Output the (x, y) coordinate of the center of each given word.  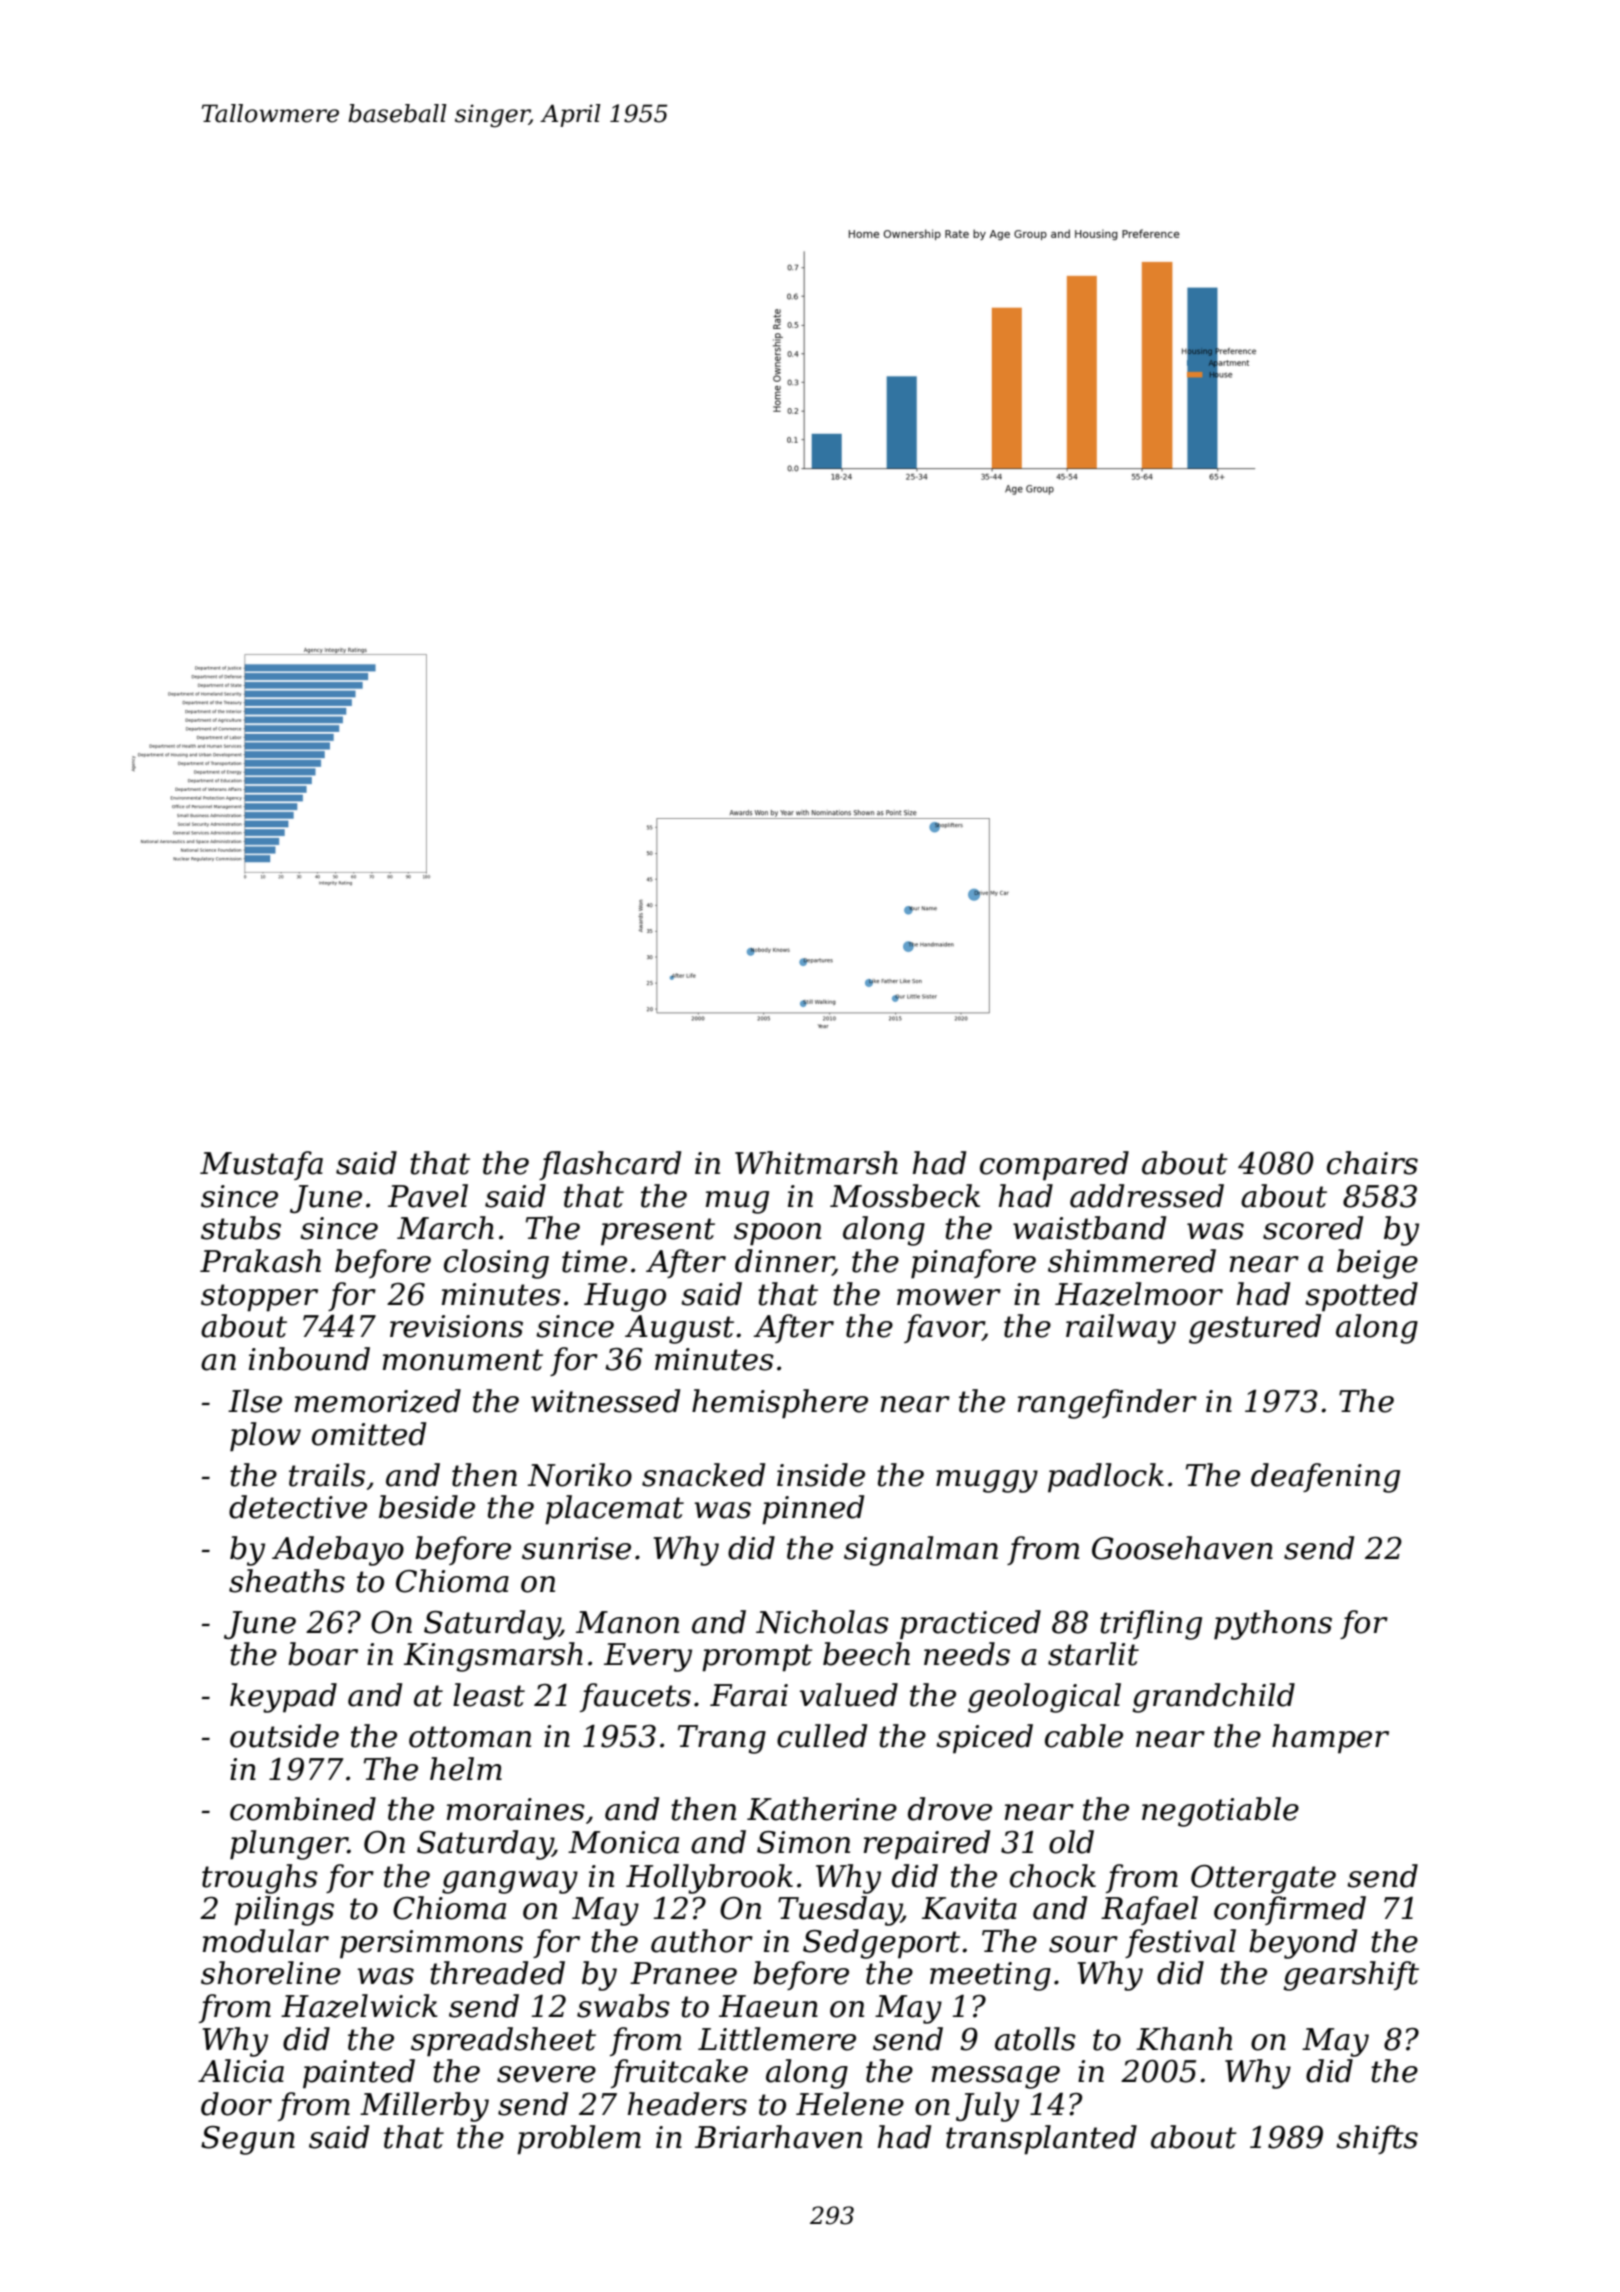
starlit (1093, 1654)
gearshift (1351, 1976)
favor (944, 1328)
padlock (1106, 1478)
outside (284, 1736)
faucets (635, 1697)
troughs (260, 1879)
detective (298, 1507)
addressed (1147, 1196)
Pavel (428, 1196)
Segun (248, 2140)
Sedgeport (881, 1944)
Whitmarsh (816, 1163)
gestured (1255, 1329)
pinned (813, 1510)
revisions (456, 1326)
